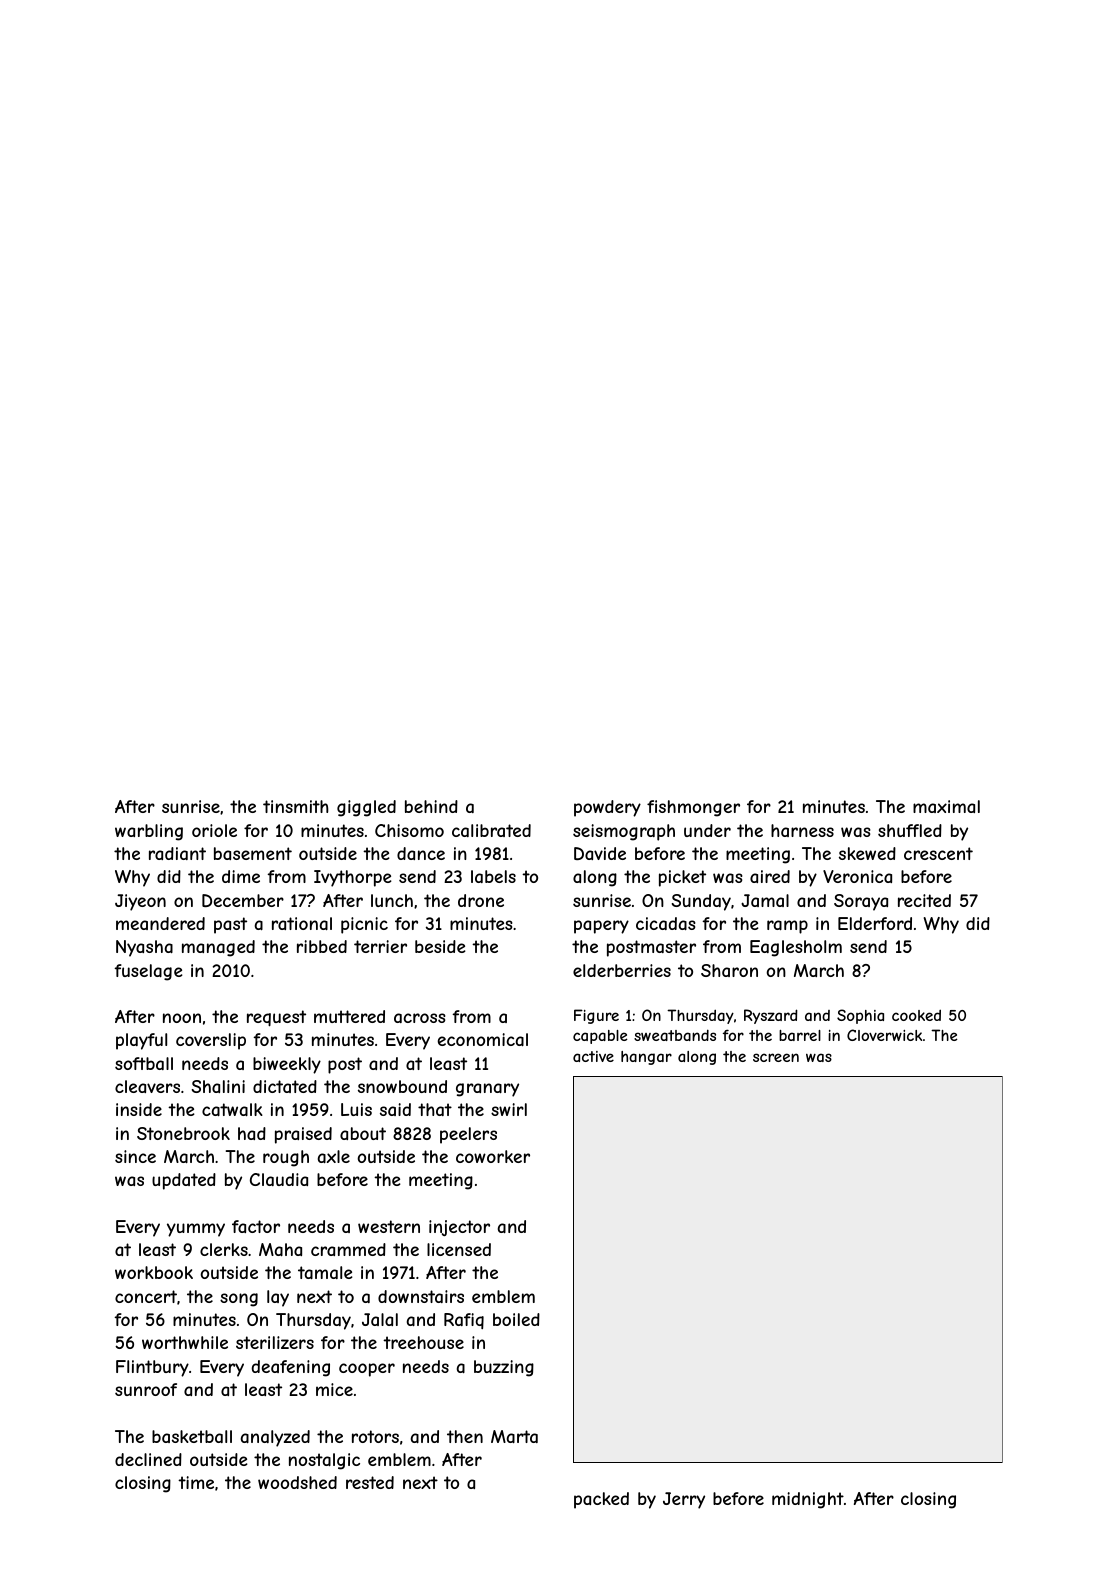  What do you see at coordinates (493, 1156) in the image?
I see `coworker` at bounding box center [493, 1156].
